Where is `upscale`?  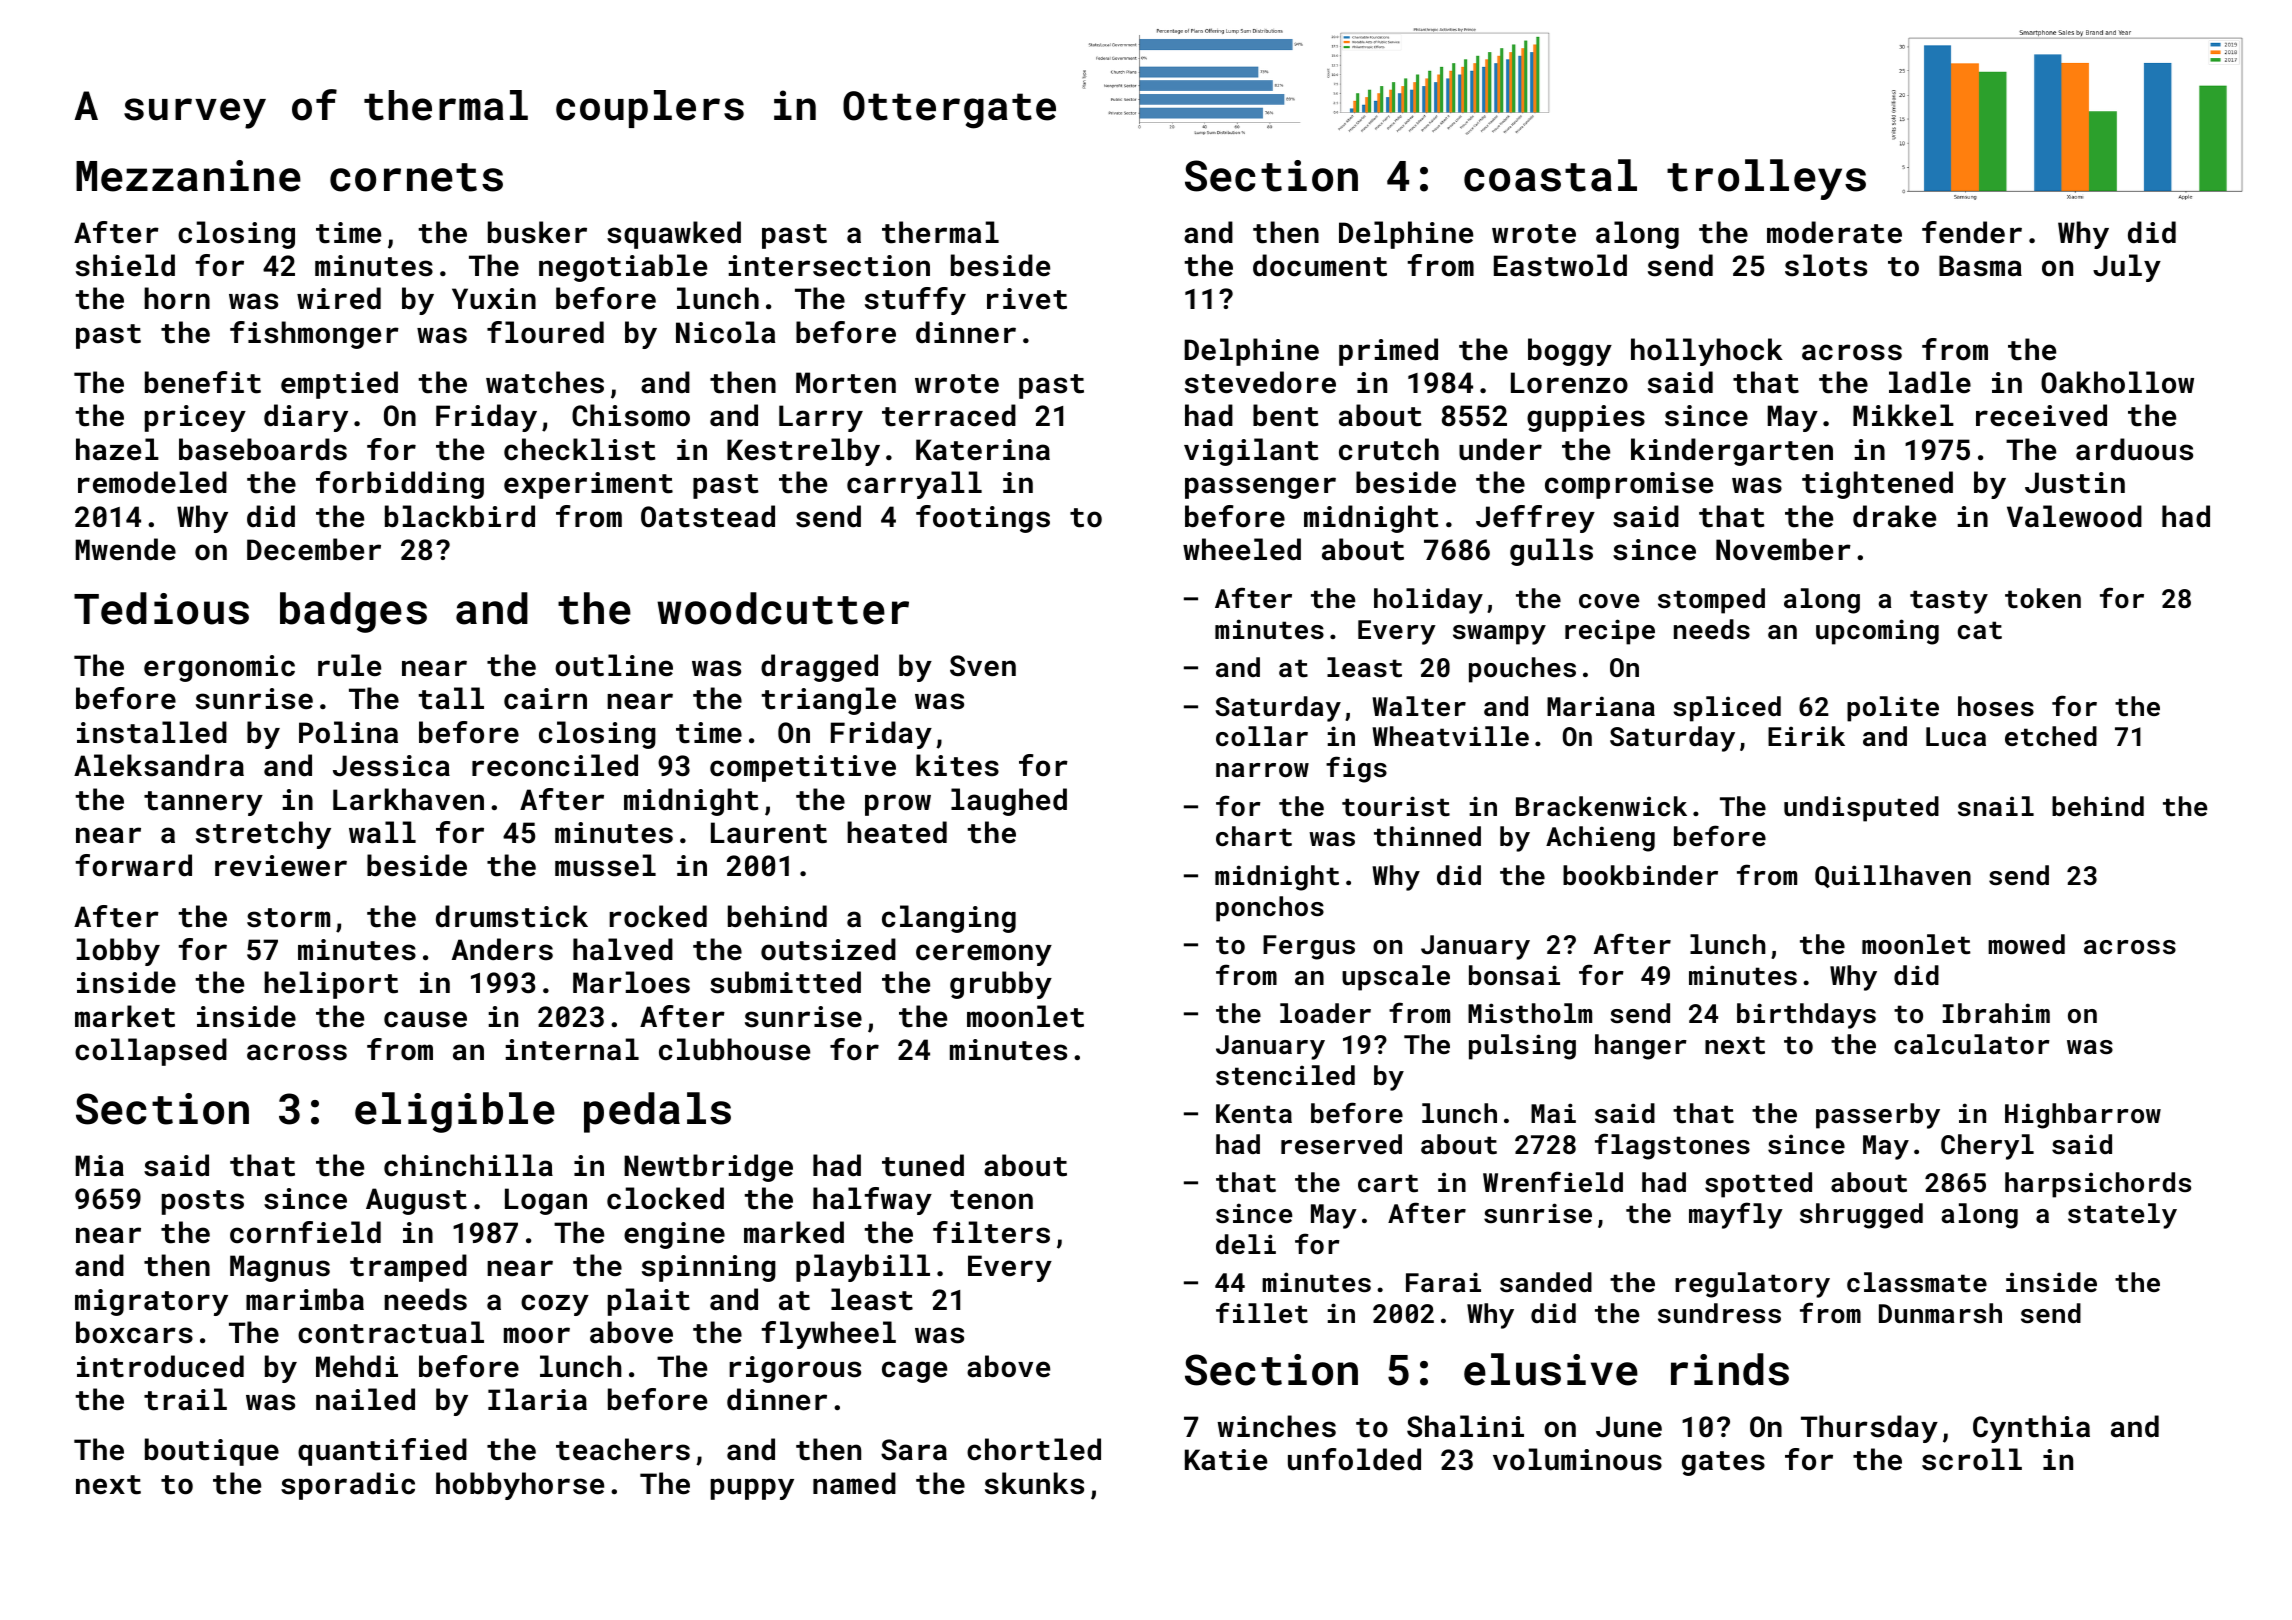
upscale is located at coordinates (1396, 978).
